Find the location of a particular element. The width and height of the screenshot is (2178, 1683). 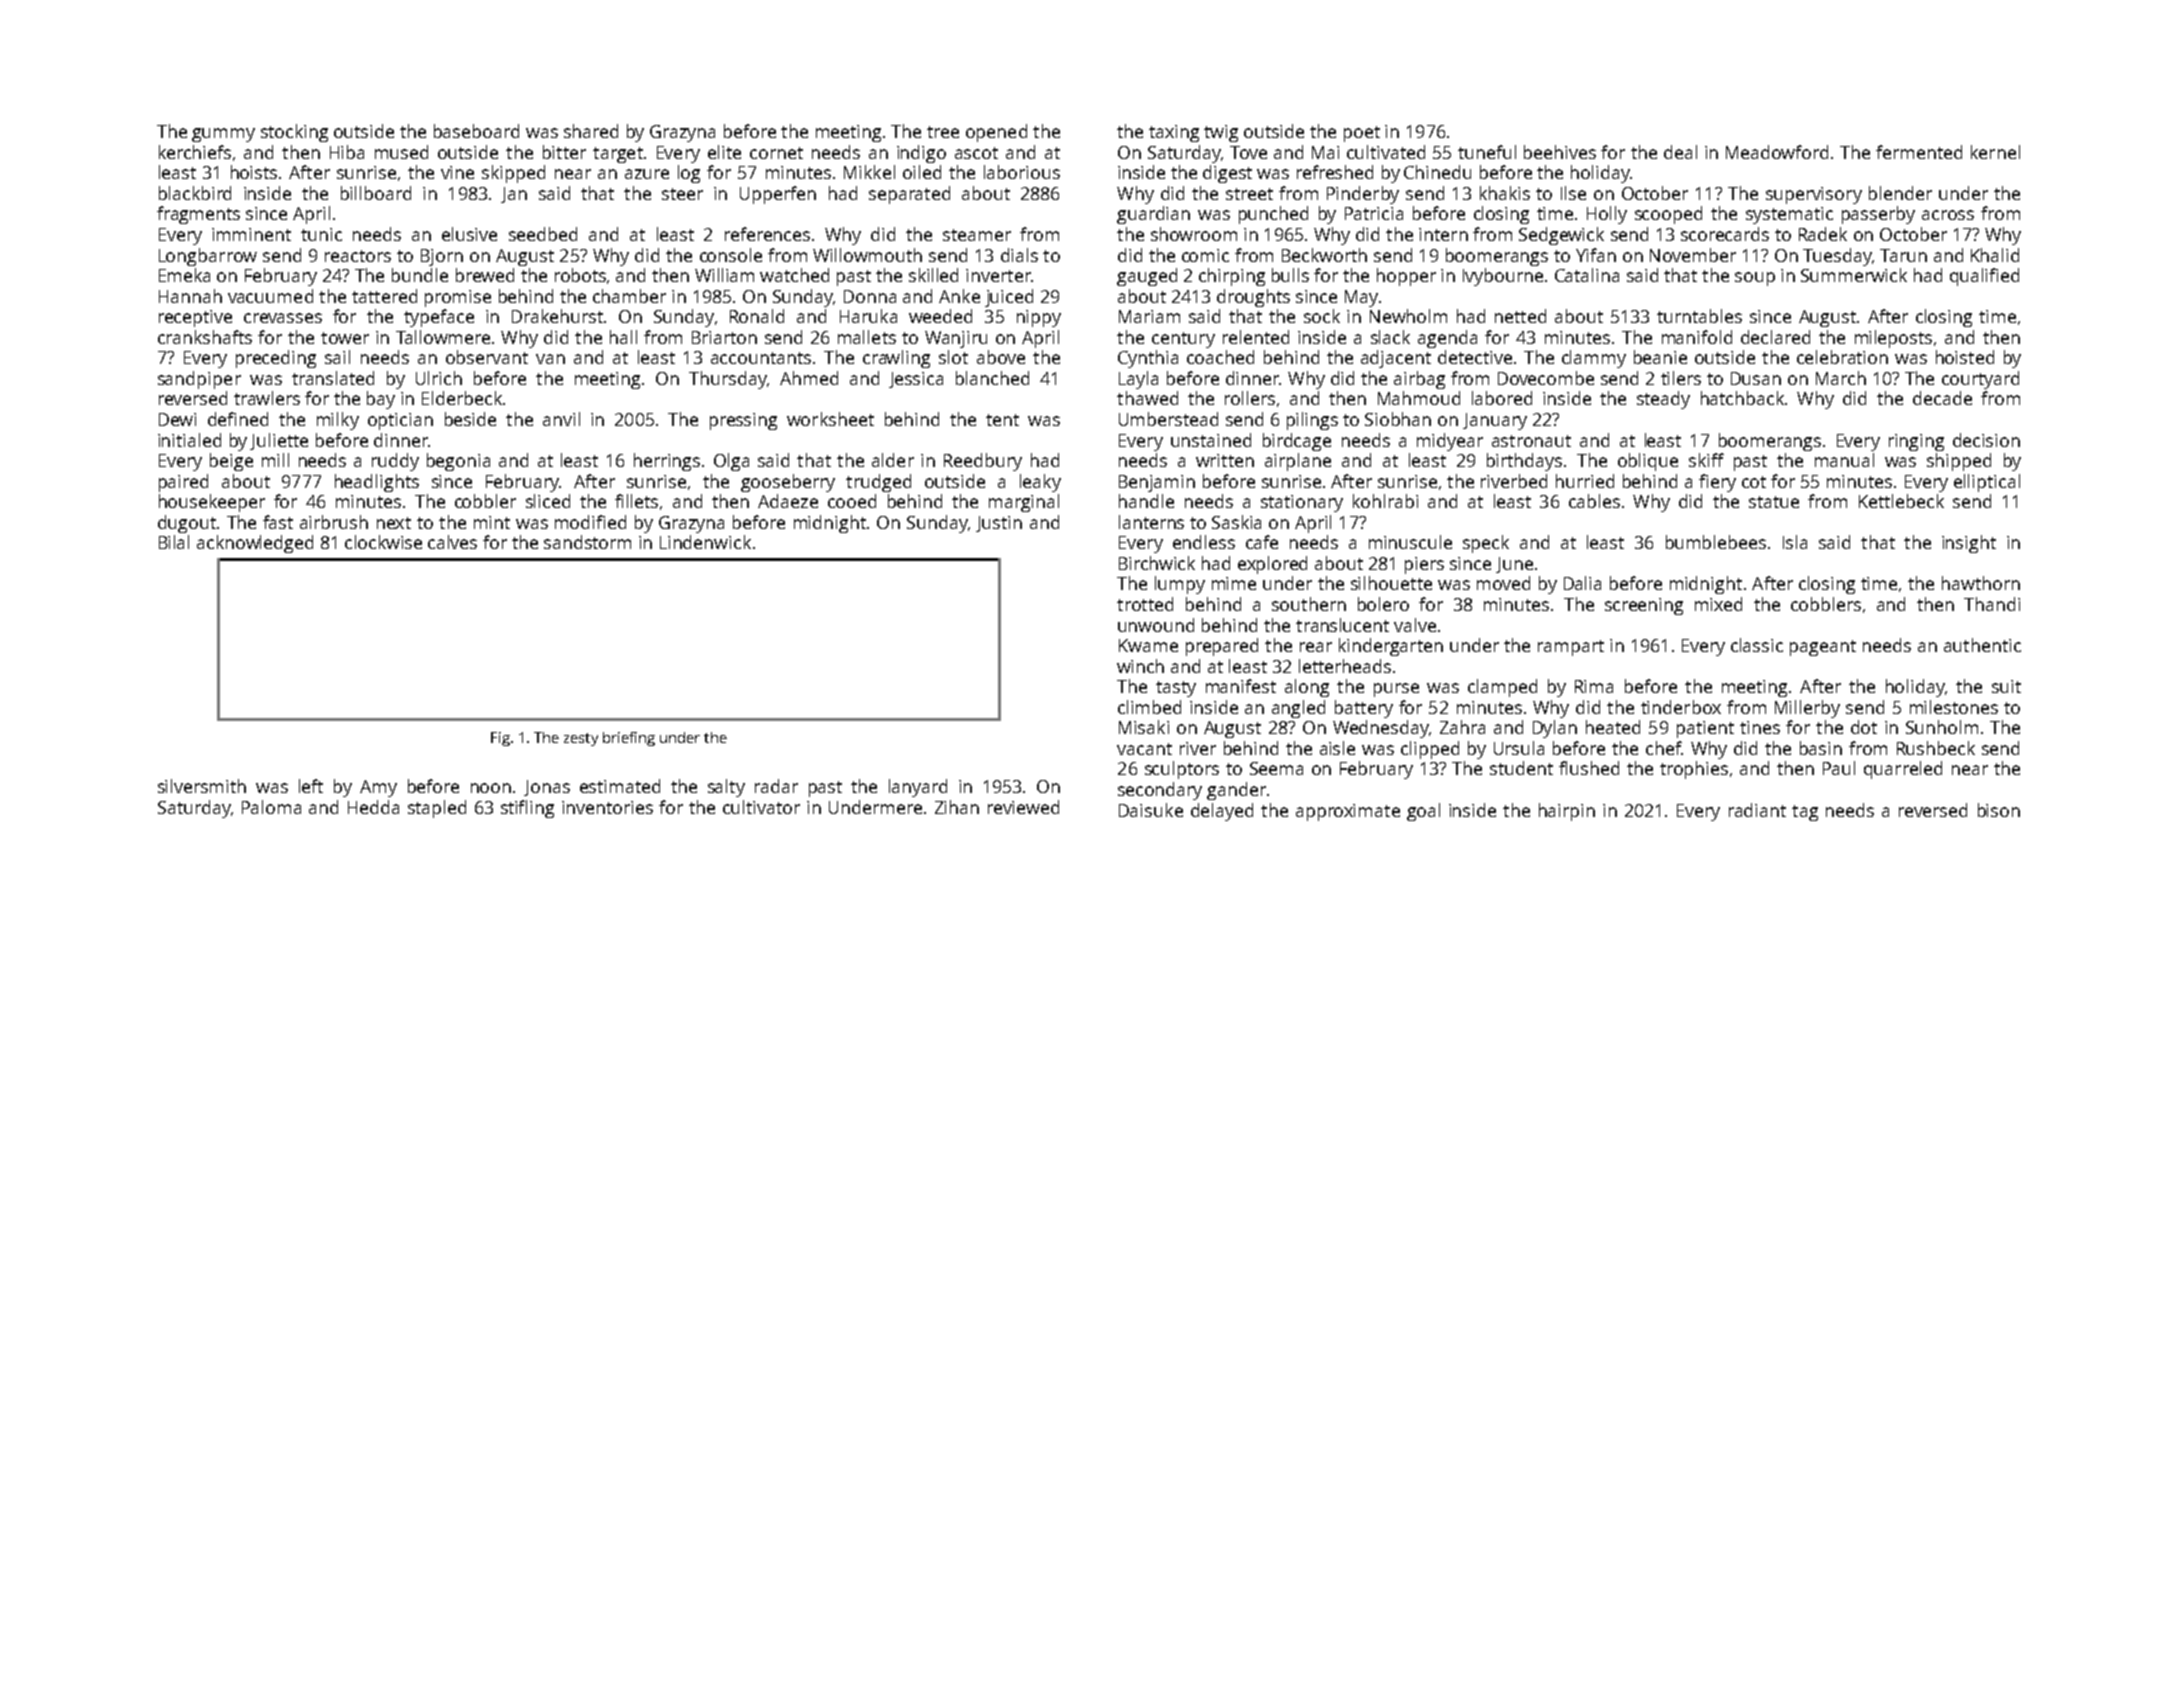

Paloma is located at coordinates (271, 807).
